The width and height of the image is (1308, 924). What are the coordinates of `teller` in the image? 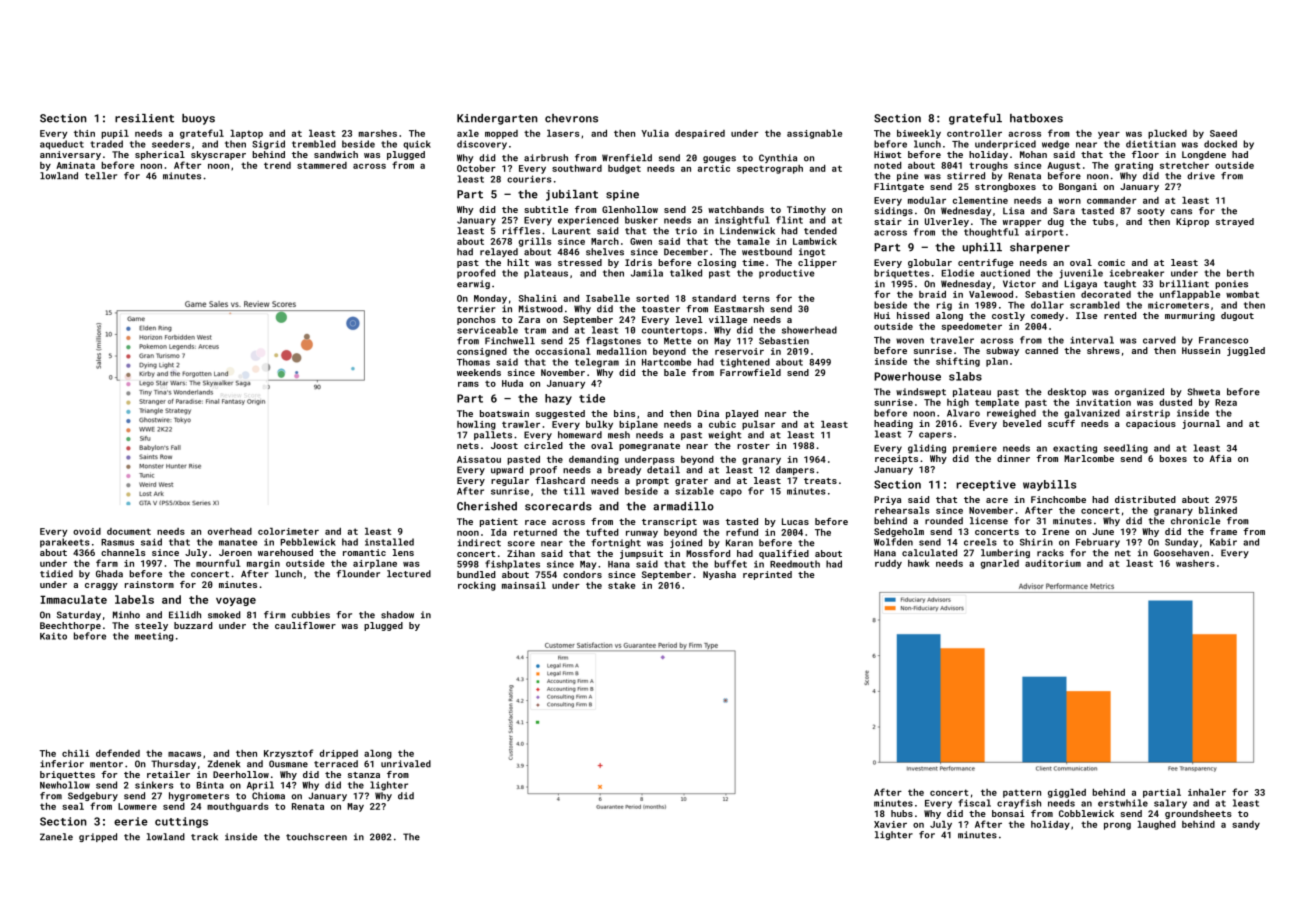 It's located at (101, 176).
